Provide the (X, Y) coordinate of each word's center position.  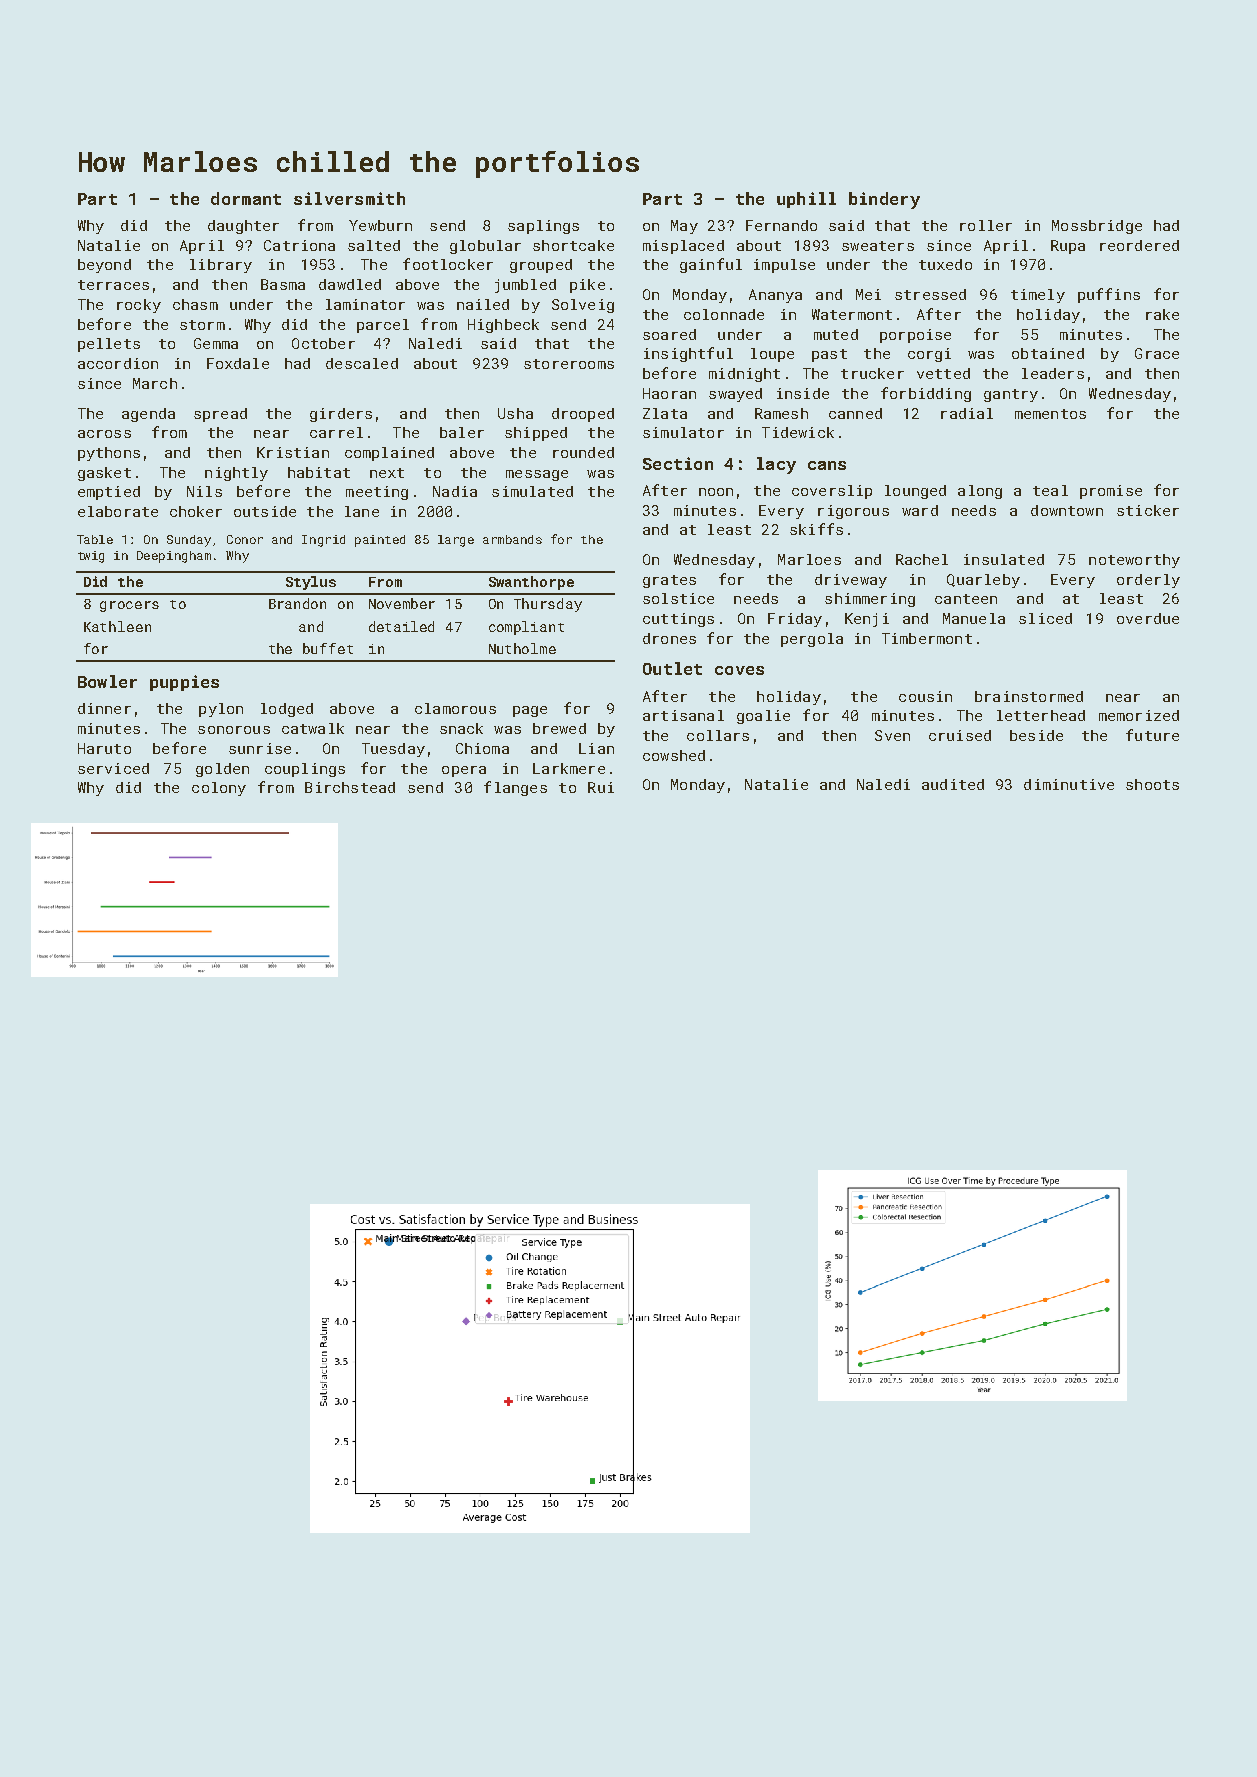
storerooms (569, 364)
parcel (383, 326)
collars (718, 735)
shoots (1152, 784)
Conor (245, 539)
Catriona (299, 245)
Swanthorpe (531, 583)
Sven (892, 735)
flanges (515, 788)
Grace (1157, 353)
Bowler (107, 681)
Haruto (104, 748)
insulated (1004, 559)
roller (986, 225)
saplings (543, 227)
